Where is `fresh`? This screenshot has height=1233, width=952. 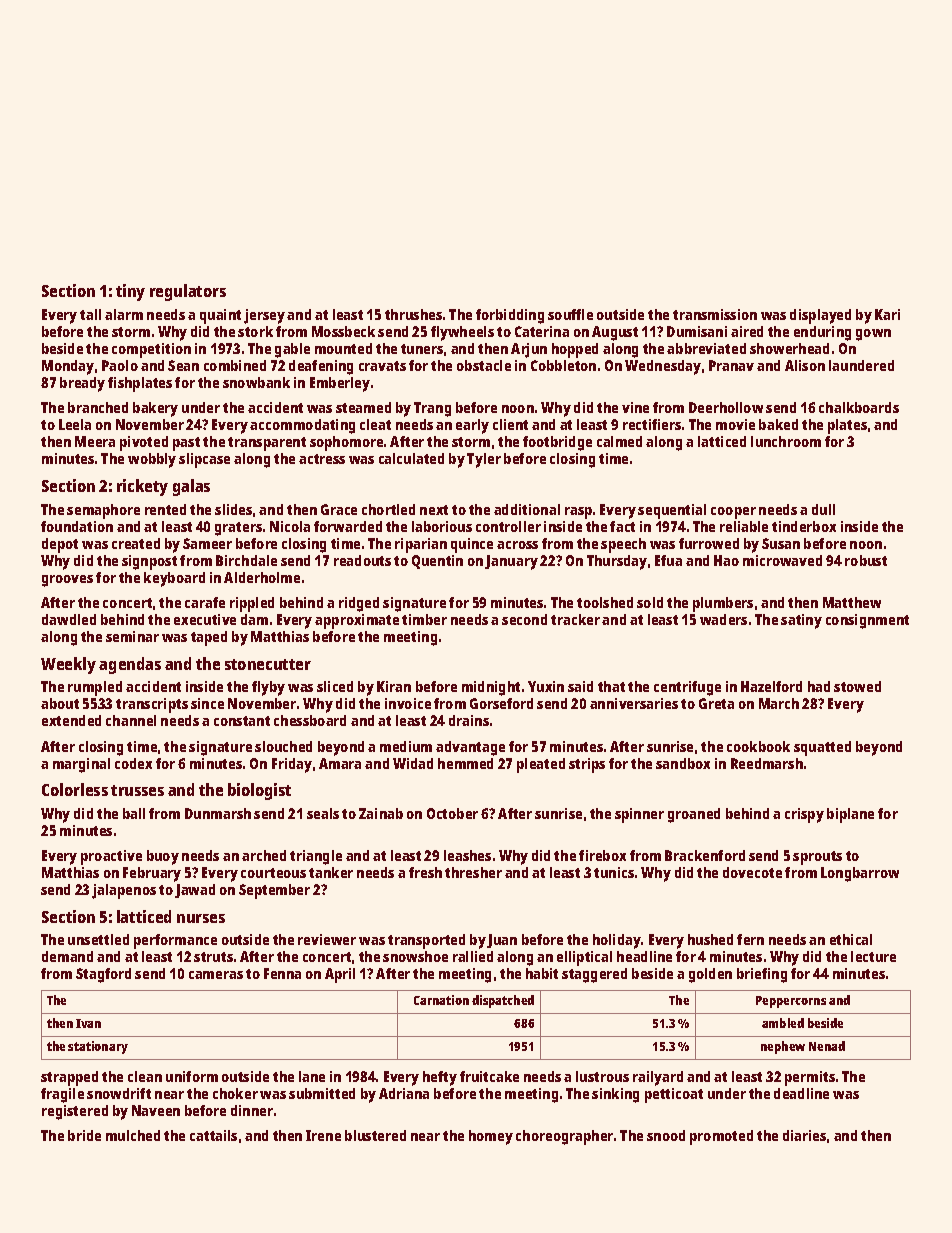 fresh is located at coordinates (425, 872).
